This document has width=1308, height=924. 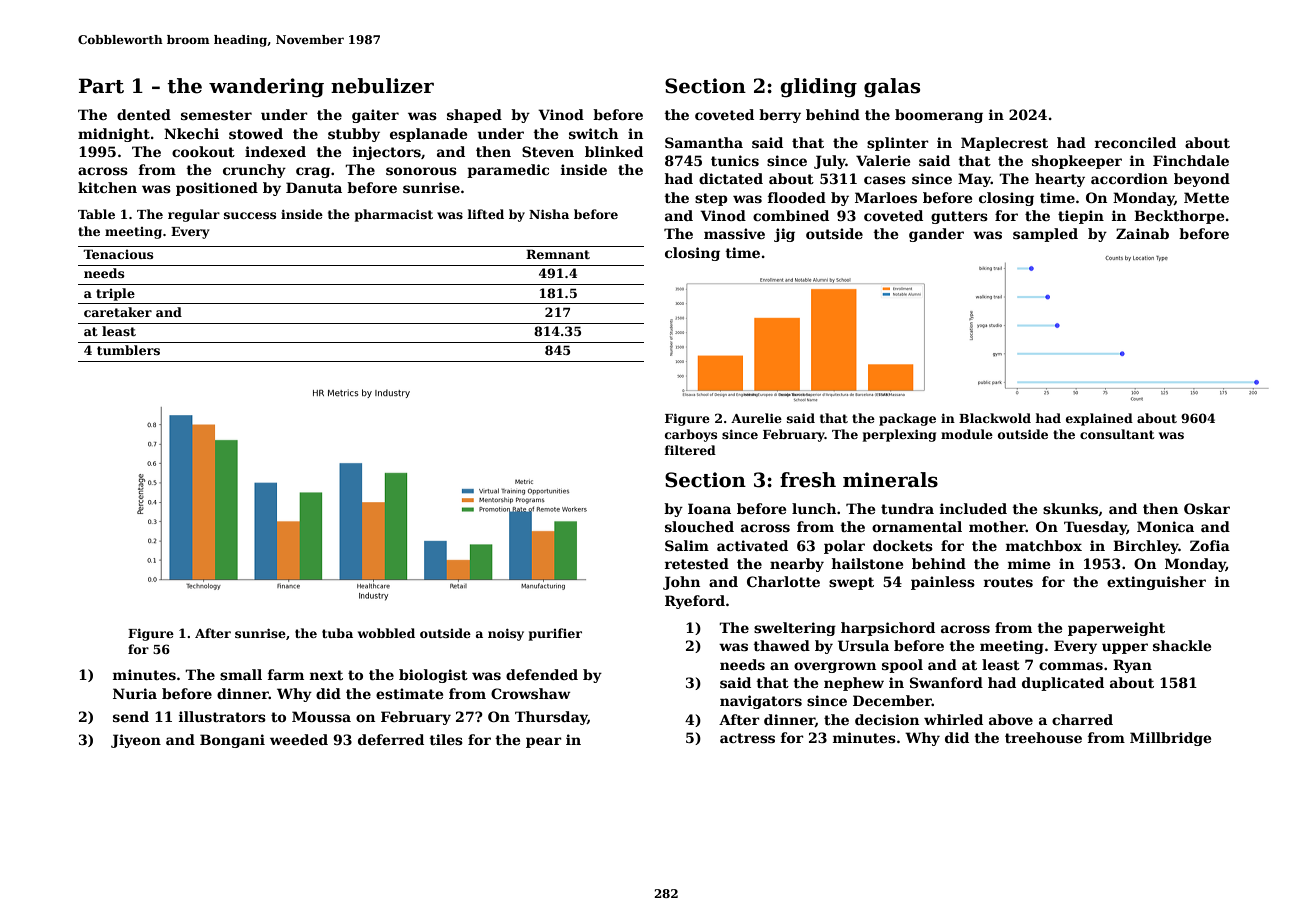 What do you see at coordinates (1191, 160) in the document?
I see `Finchdale` at bounding box center [1191, 160].
